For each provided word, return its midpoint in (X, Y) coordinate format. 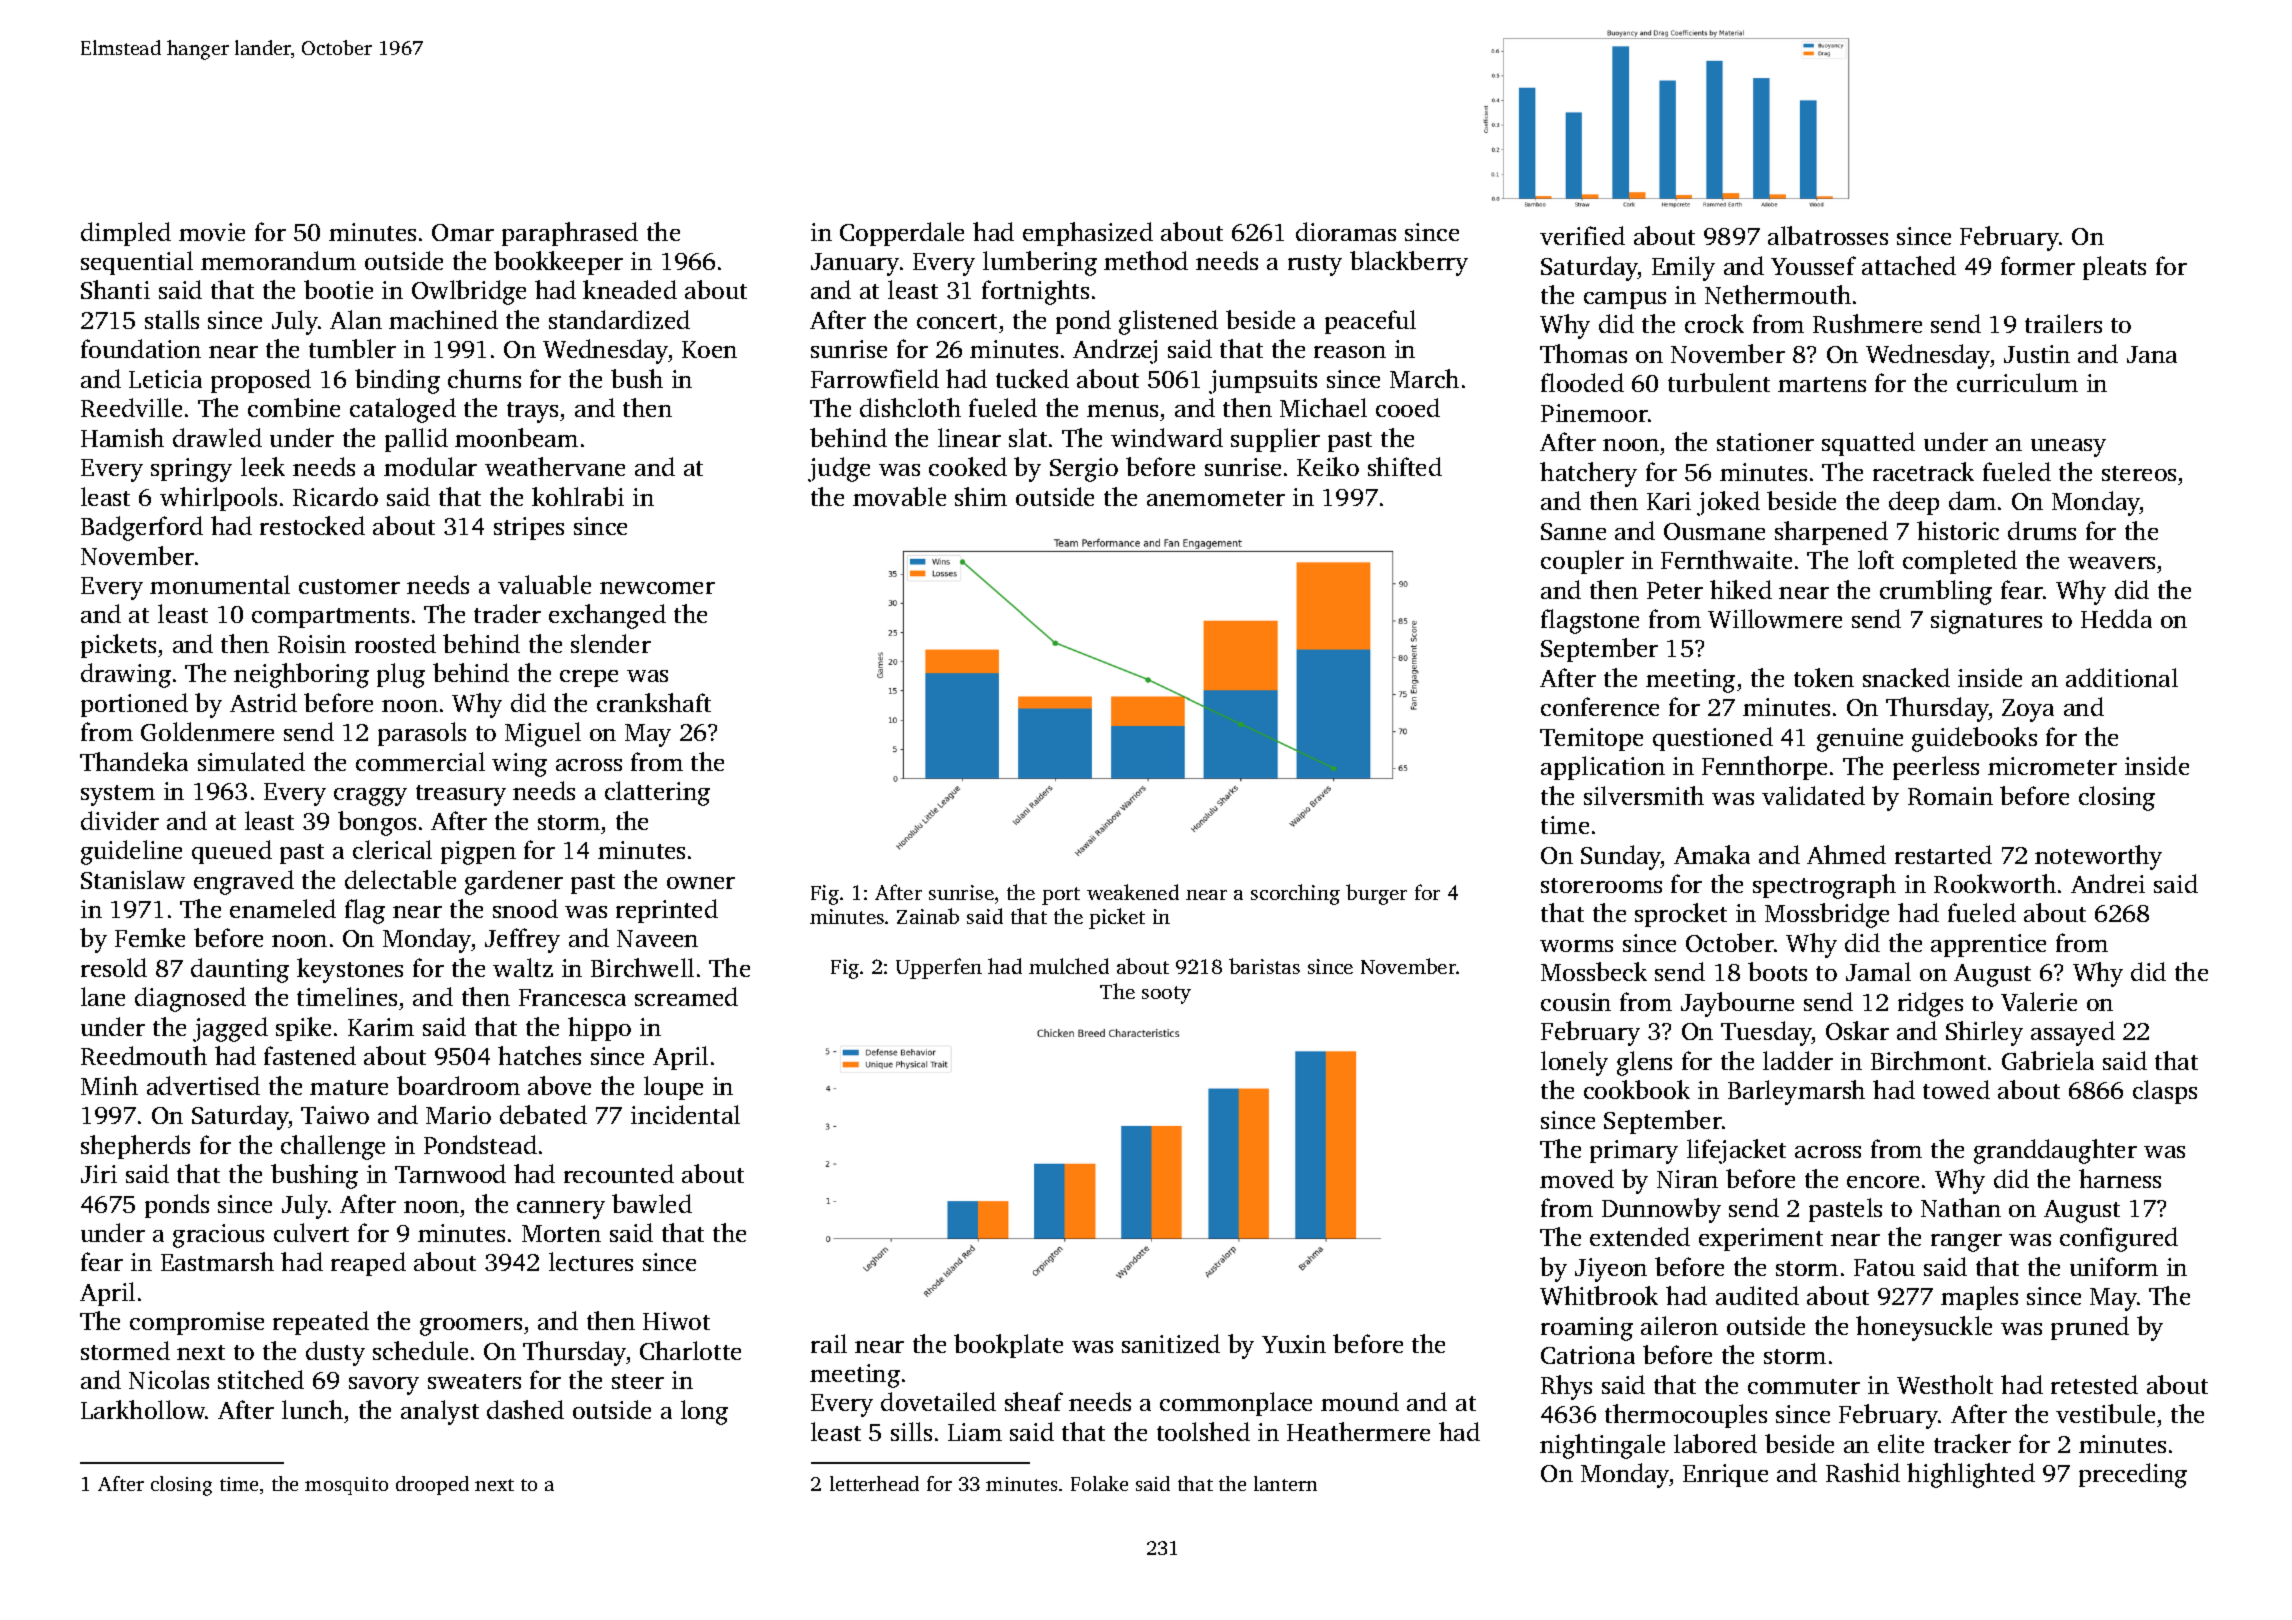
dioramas (1346, 231)
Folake (1099, 1483)
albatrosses (1828, 235)
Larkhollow (143, 1409)
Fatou (1884, 1267)
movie (212, 232)
